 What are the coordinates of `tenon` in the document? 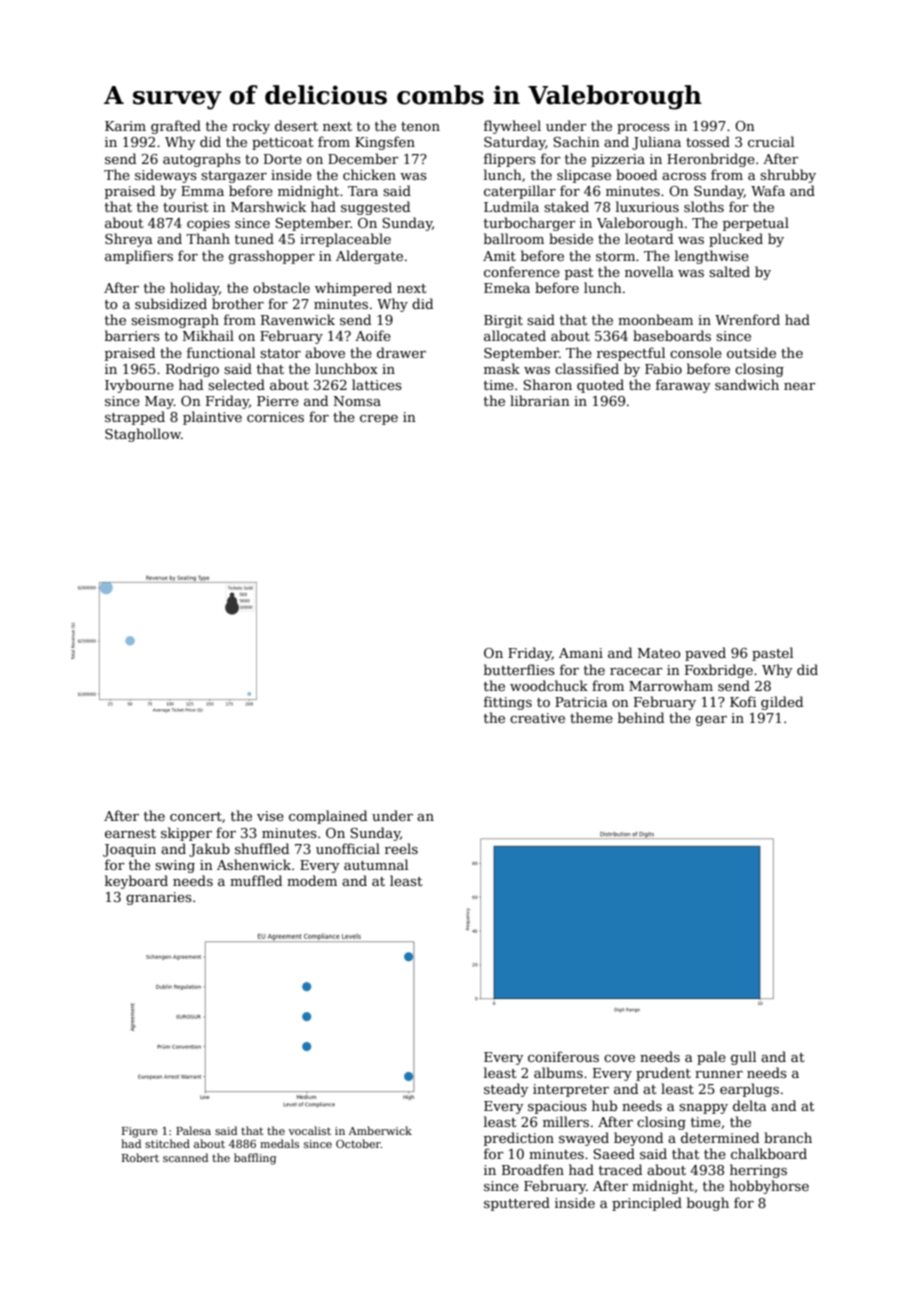 It's located at (420, 126).
